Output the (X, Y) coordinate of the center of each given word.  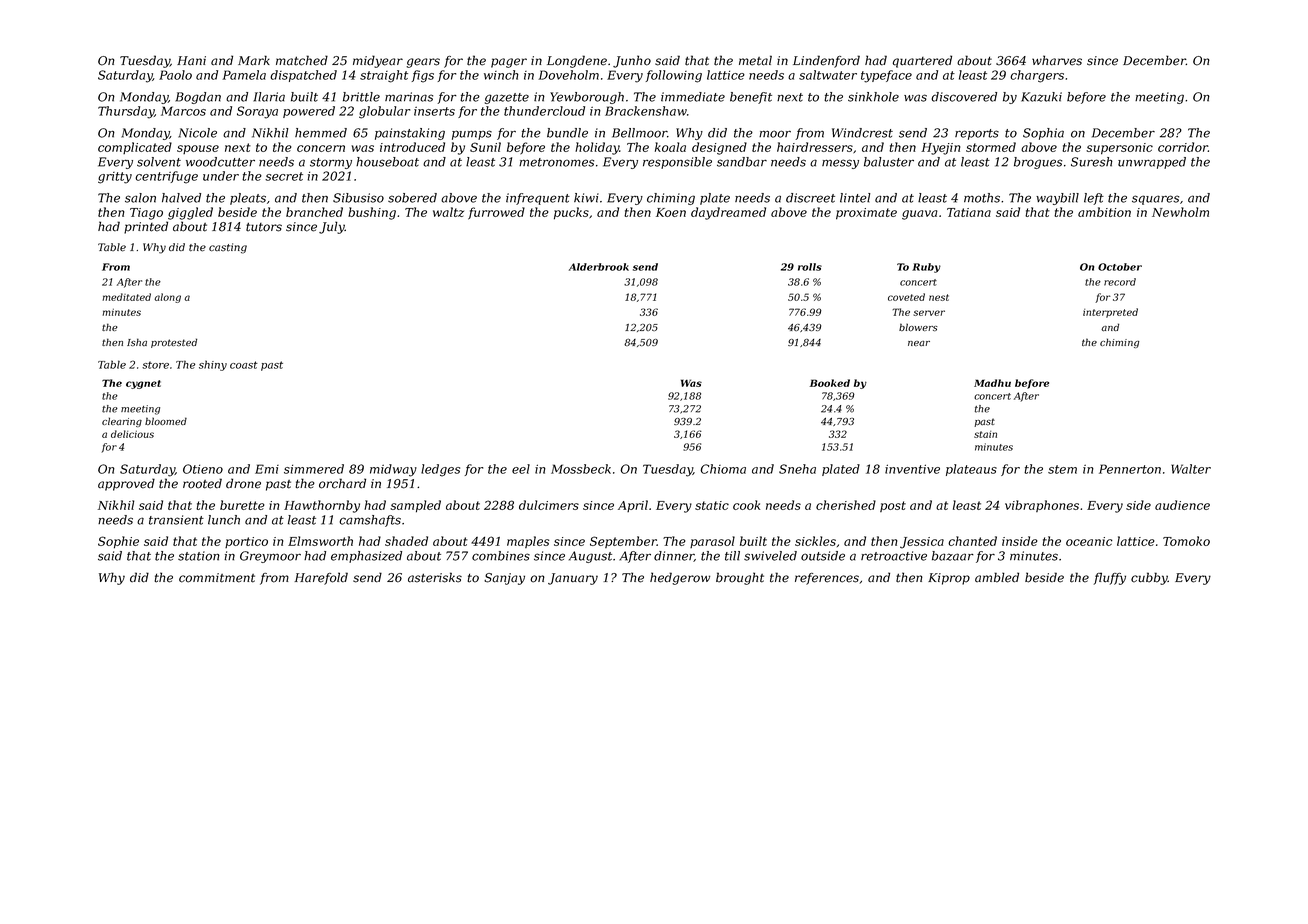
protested (174, 343)
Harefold (321, 578)
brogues (1038, 163)
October (1120, 267)
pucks (571, 213)
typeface (886, 76)
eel (521, 469)
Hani (191, 61)
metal (755, 60)
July (332, 227)
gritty (115, 178)
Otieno (203, 469)
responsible (677, 163)
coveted (906, 297)
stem (1062, 469)
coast (244, 365)
